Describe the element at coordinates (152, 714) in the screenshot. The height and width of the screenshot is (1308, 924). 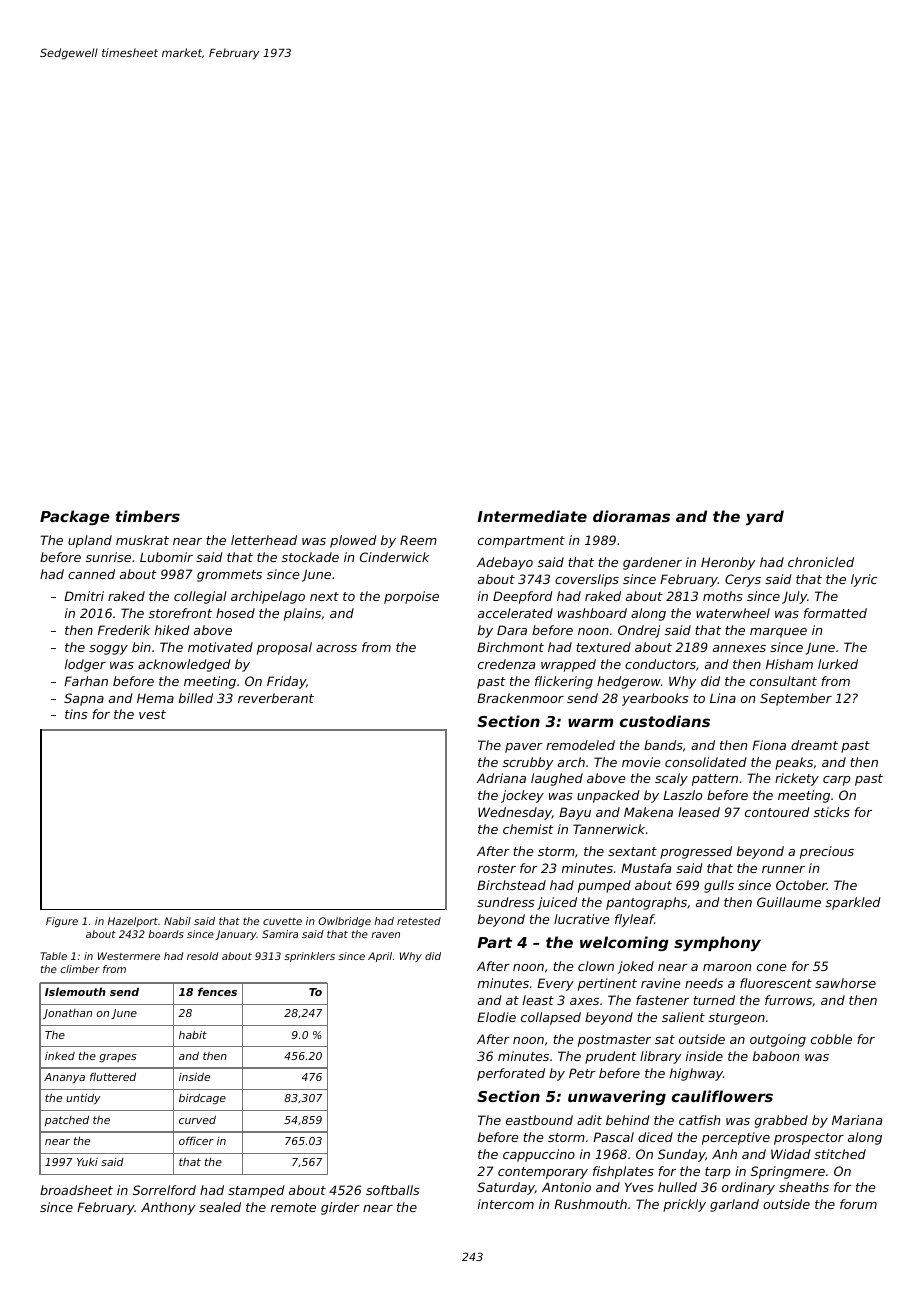
I see `vest` at that location.
